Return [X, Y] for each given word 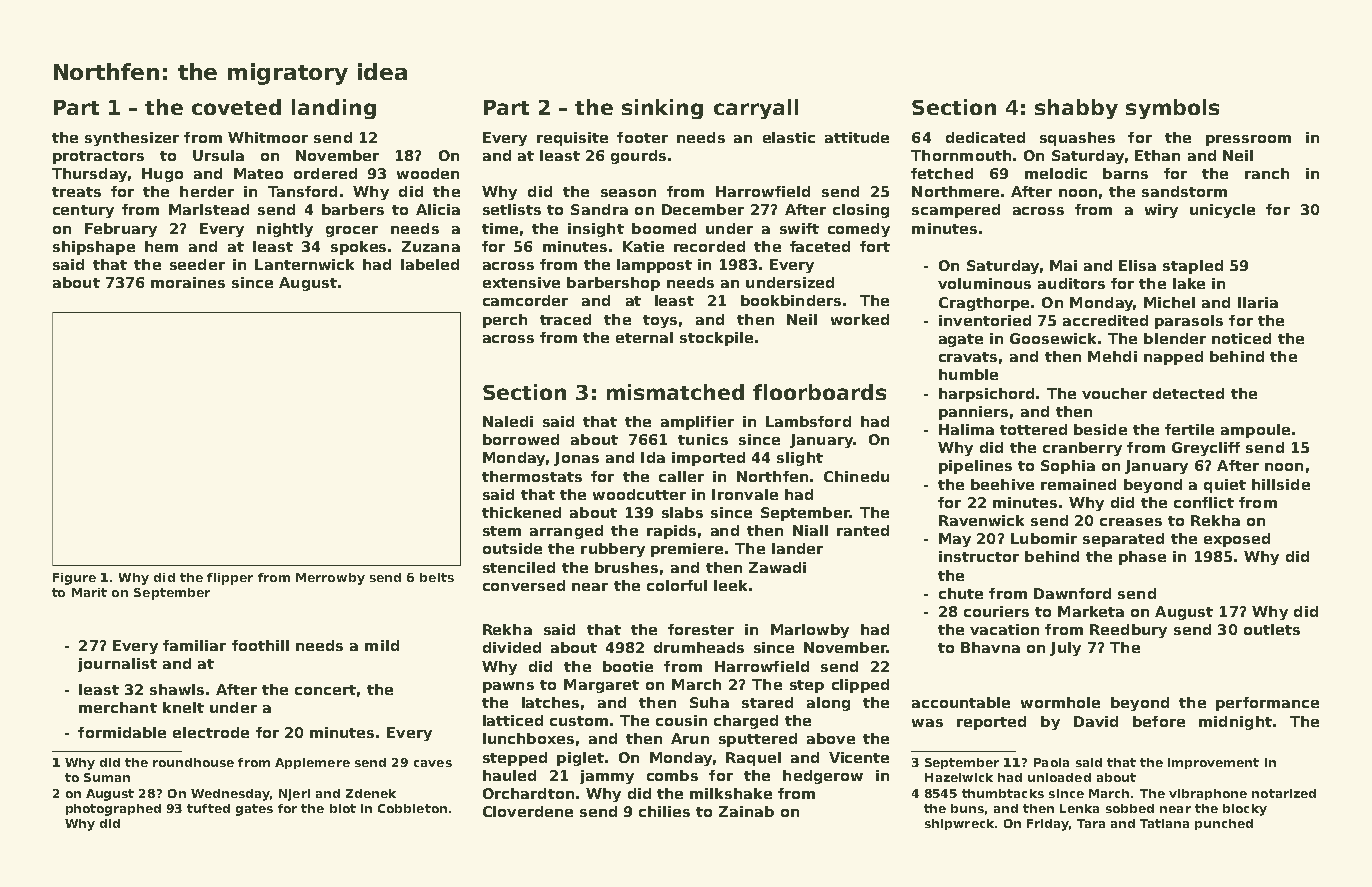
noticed [1241, 338]
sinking [662, 109]
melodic [1056, 173]
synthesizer [132, 139]
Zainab [746, 811]
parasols [1189, 322]
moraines [188, 282]
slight [800, 459]
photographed [113, 810]
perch [505, 321]
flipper [230, 579]
